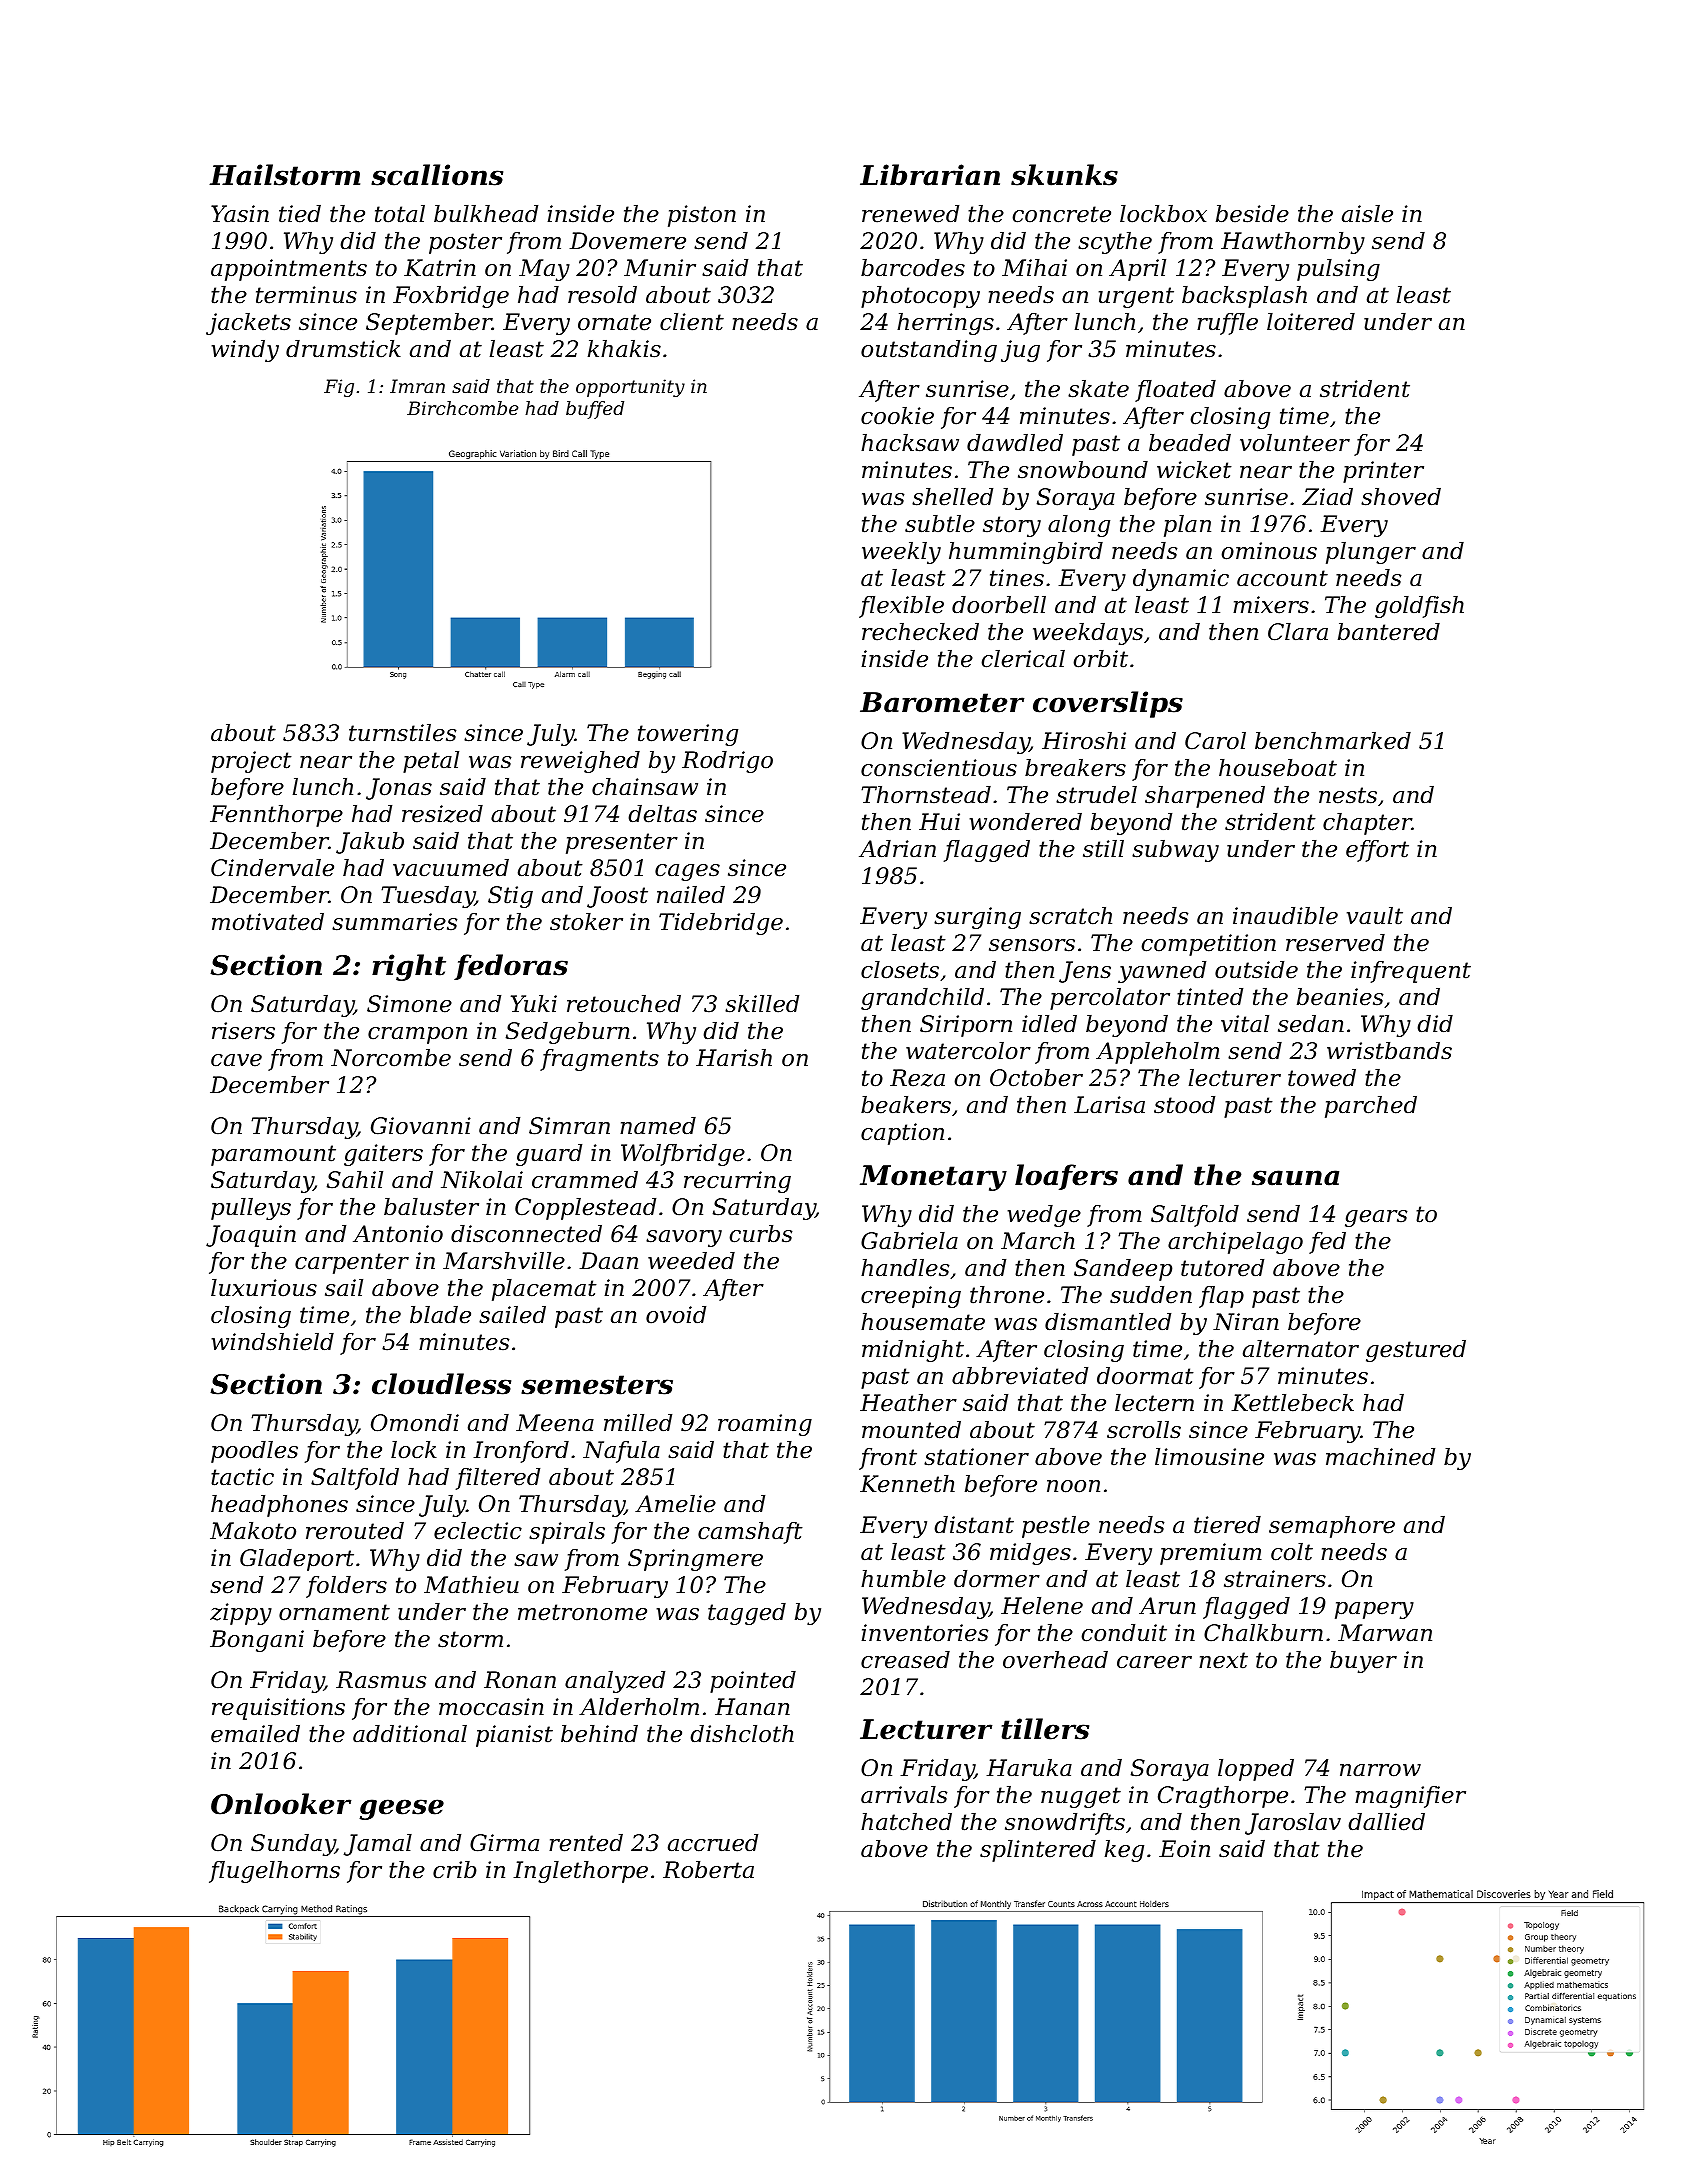 This screenshot has width=1683, height=2178. What do you see at coordinates (930, 175) in the screenshot?
I see `Librarian` at bounding box center [930, 175].
